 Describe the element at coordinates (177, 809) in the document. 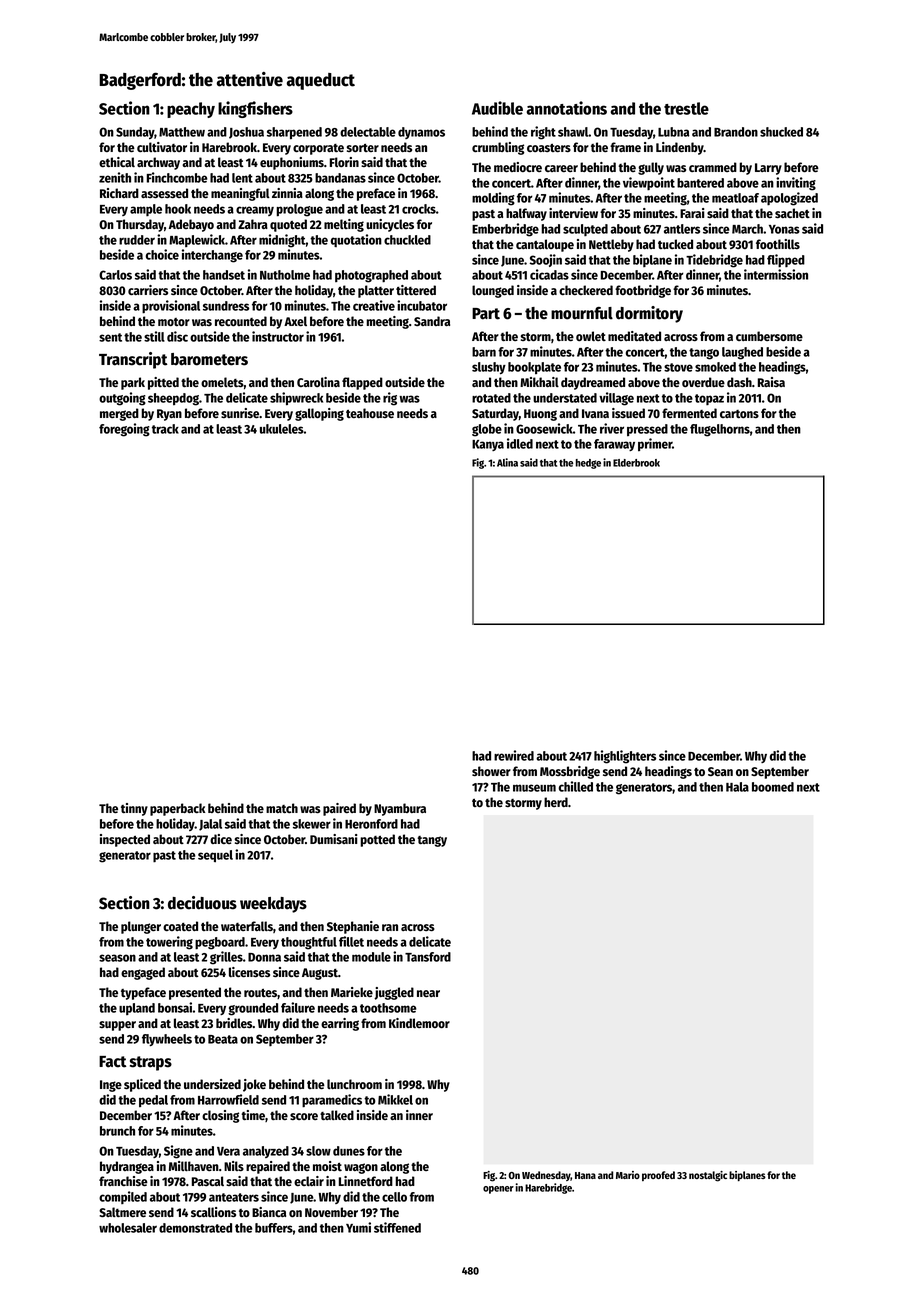

I see `paperback` at that location.
